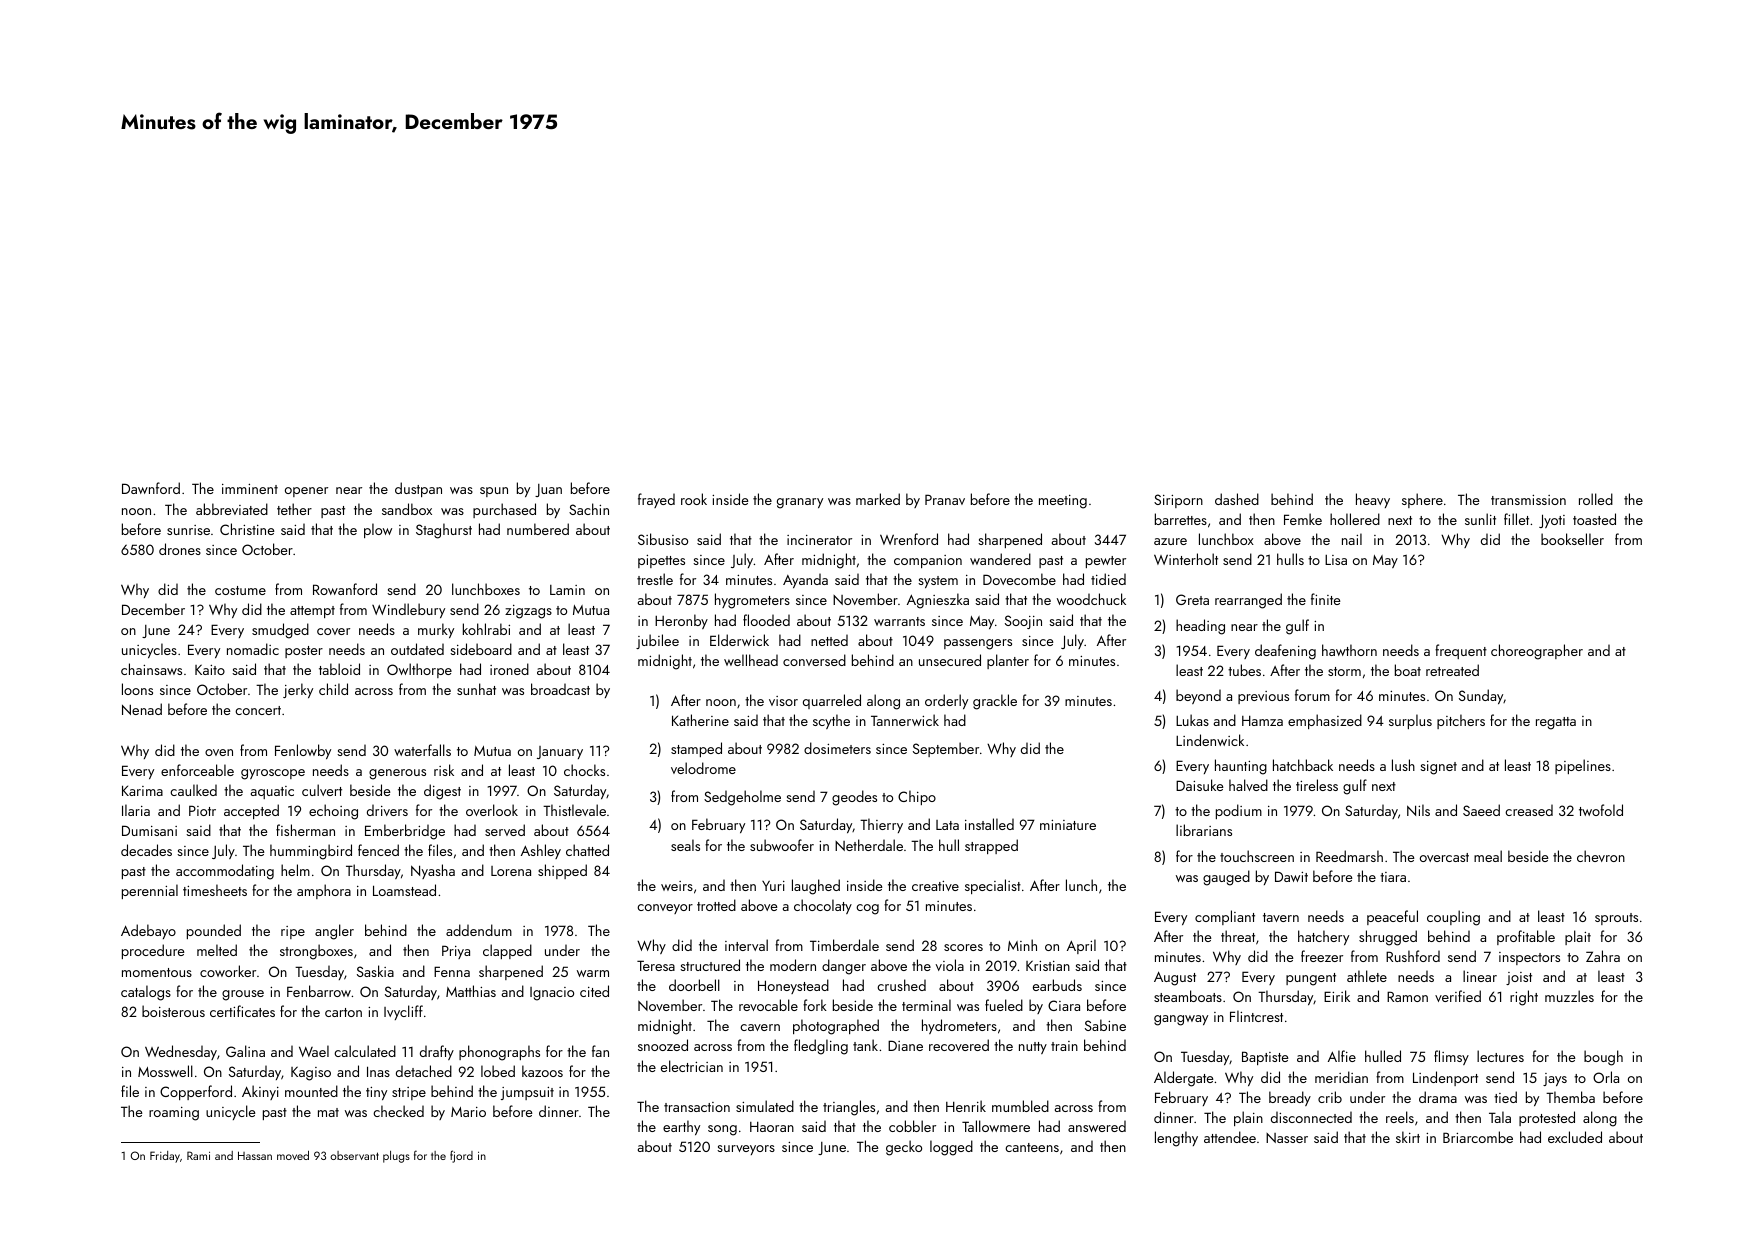  I want to click on earthy, so click(681, 1127).
